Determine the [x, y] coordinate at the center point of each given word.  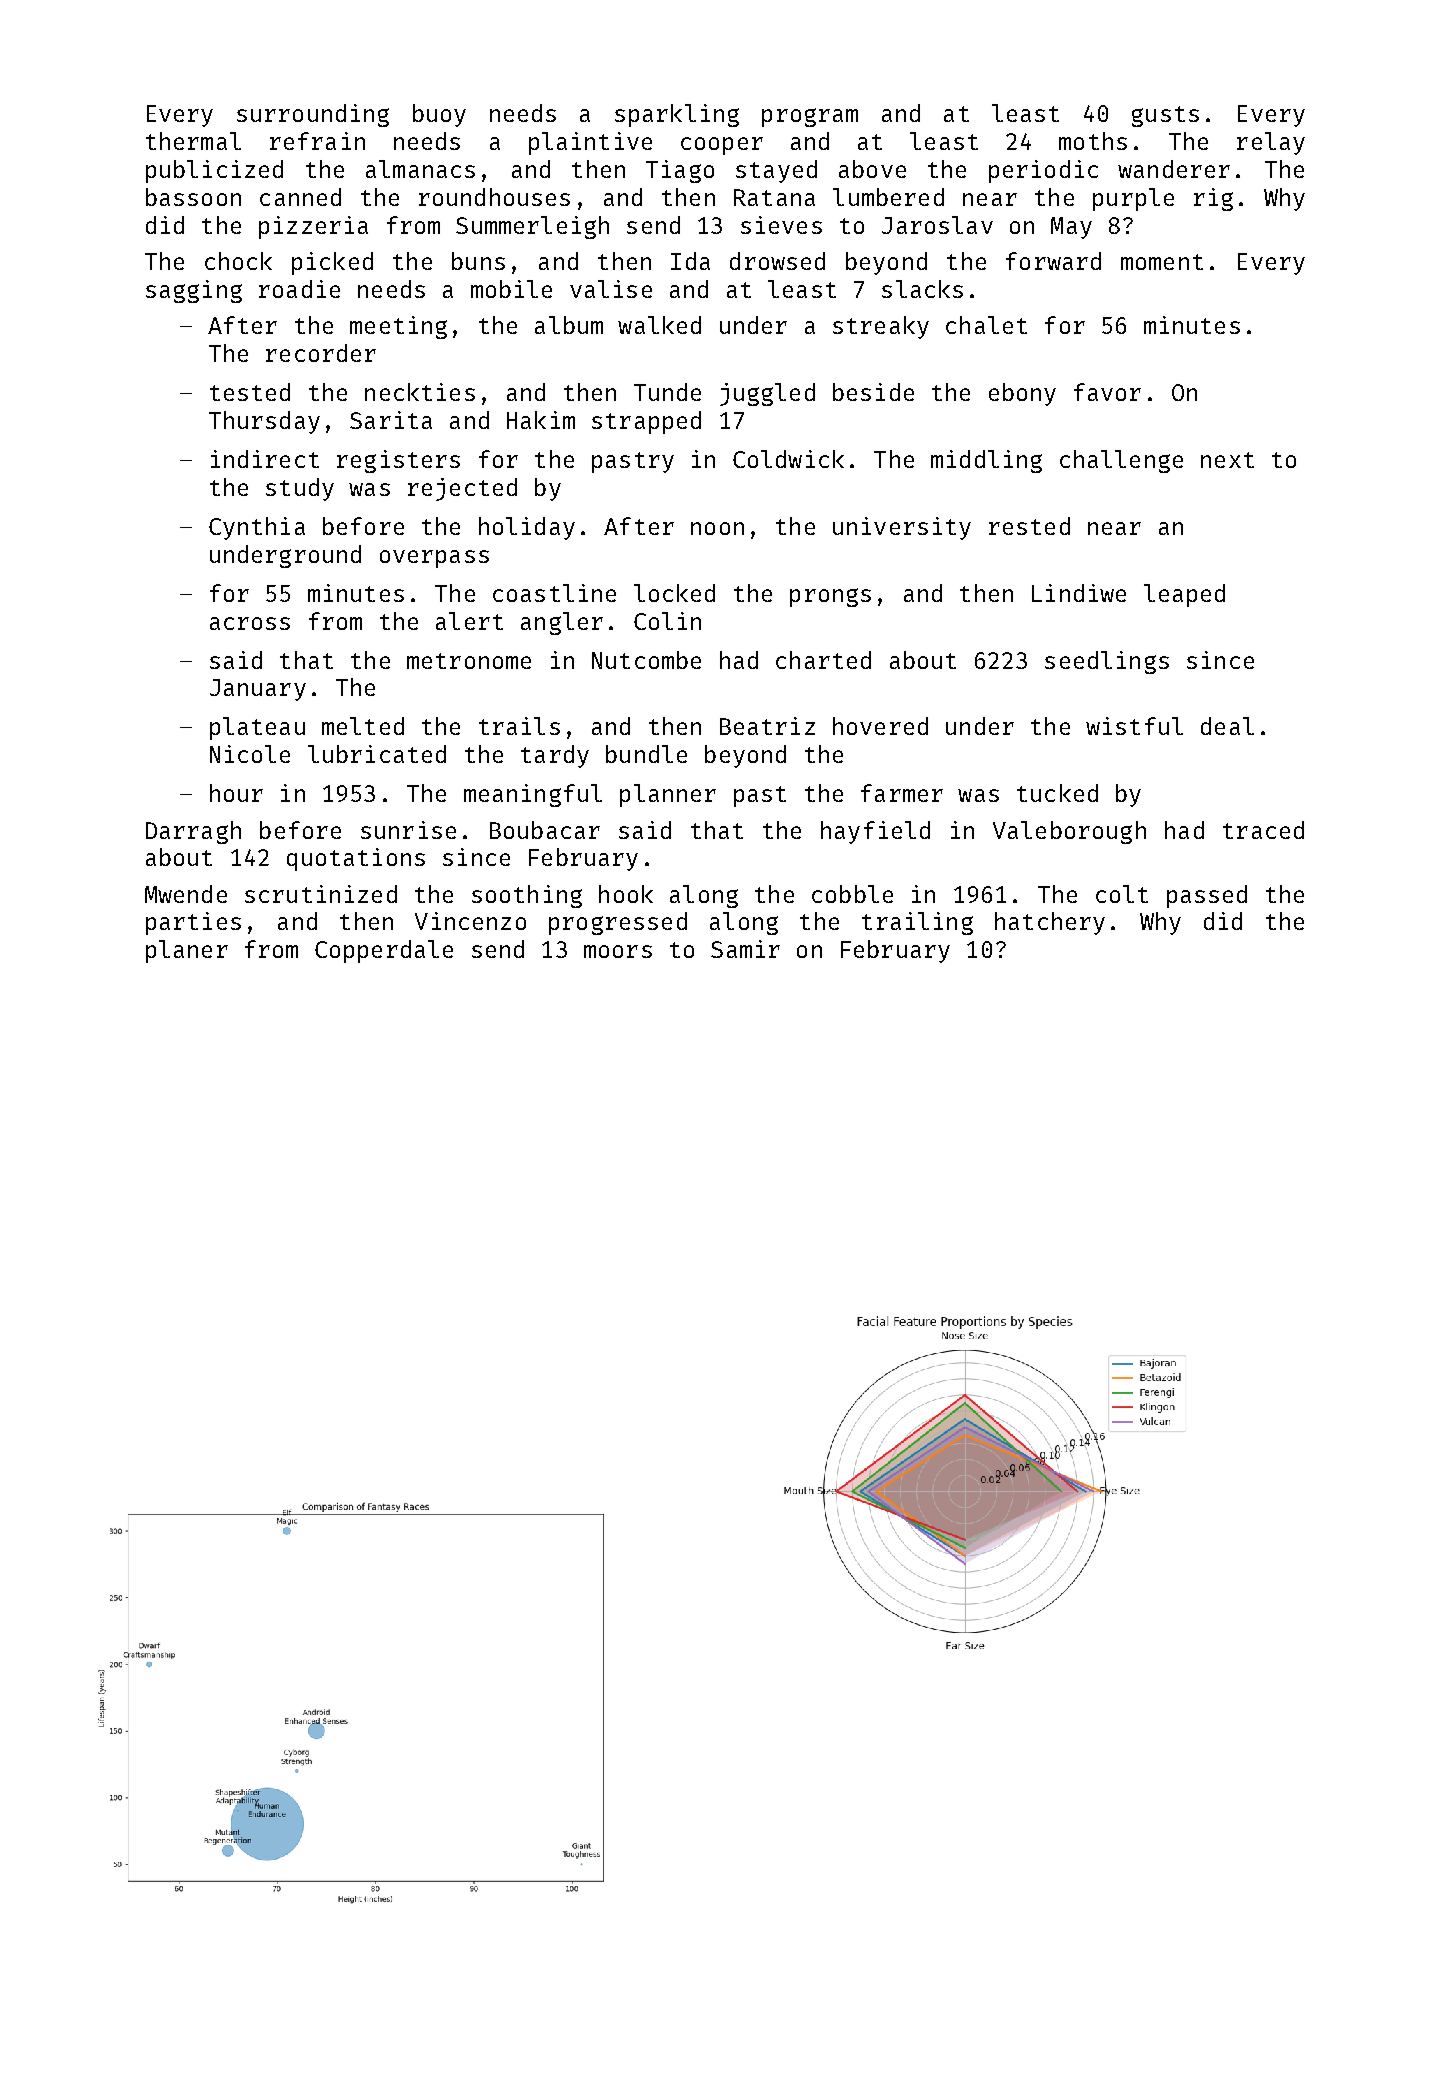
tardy [555, 756]
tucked [1057, 793]
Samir [745, 949]
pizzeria [313, 227]
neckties [420, 392]
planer [187, 951]
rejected [462, 489]
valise [611, 289]
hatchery [1050, 923]
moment [1162, 262]
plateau [257, 728]
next [1227, 460]
